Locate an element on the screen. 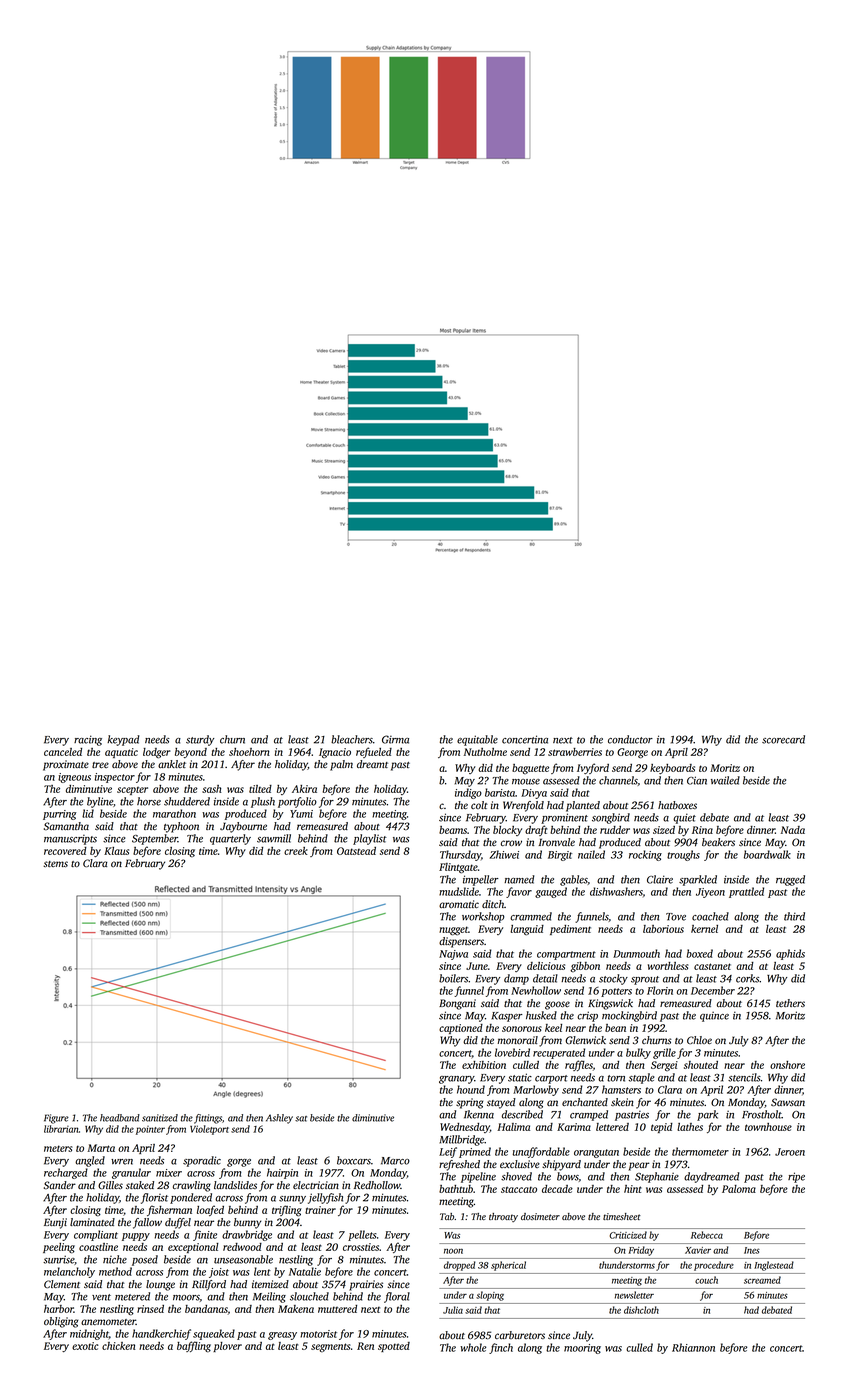 The image size is (849, 1400). finite is located at coordinates (205, 1235).
